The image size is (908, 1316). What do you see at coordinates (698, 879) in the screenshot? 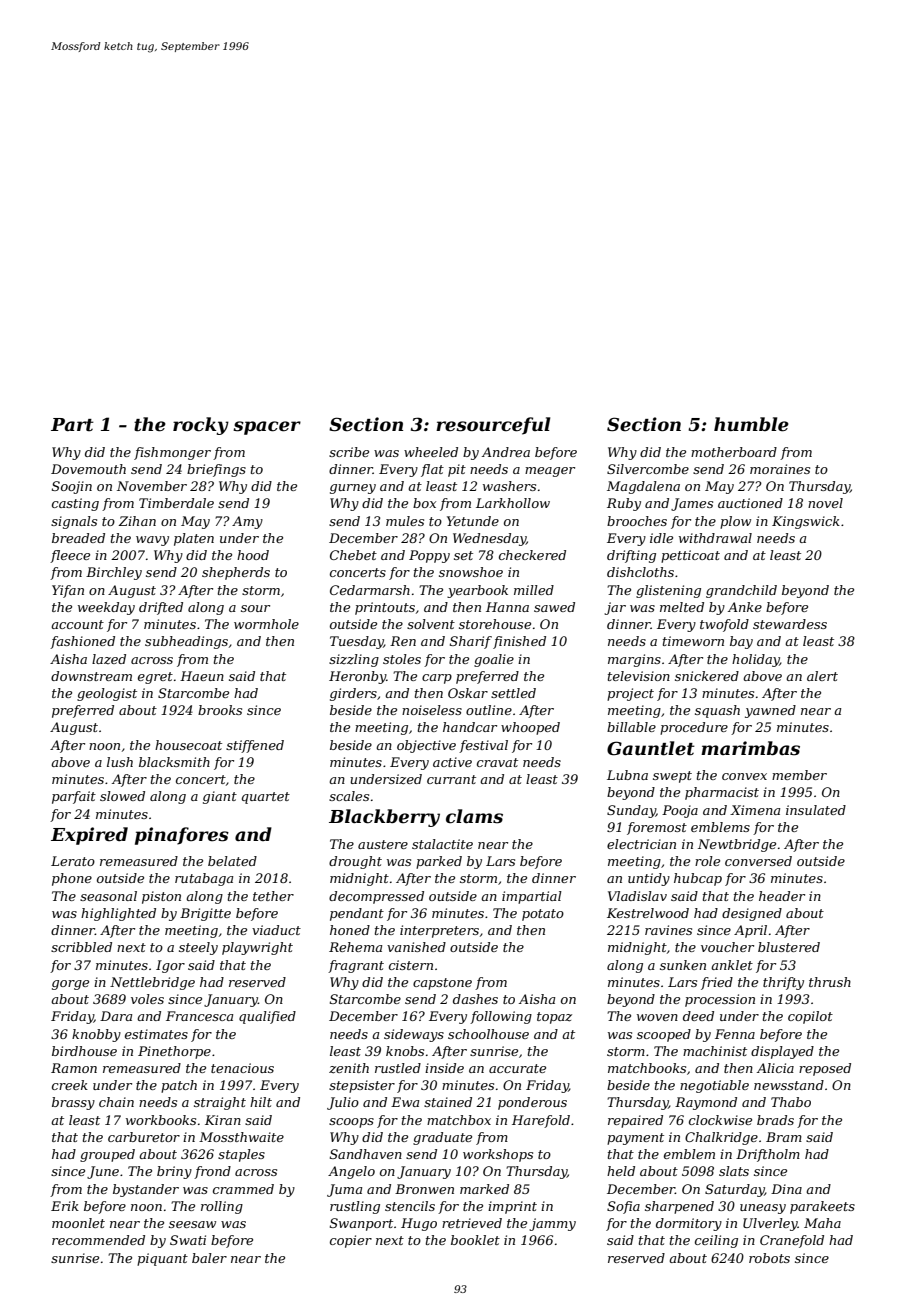
I see `hubcap` at bounding box center [698, 879].
